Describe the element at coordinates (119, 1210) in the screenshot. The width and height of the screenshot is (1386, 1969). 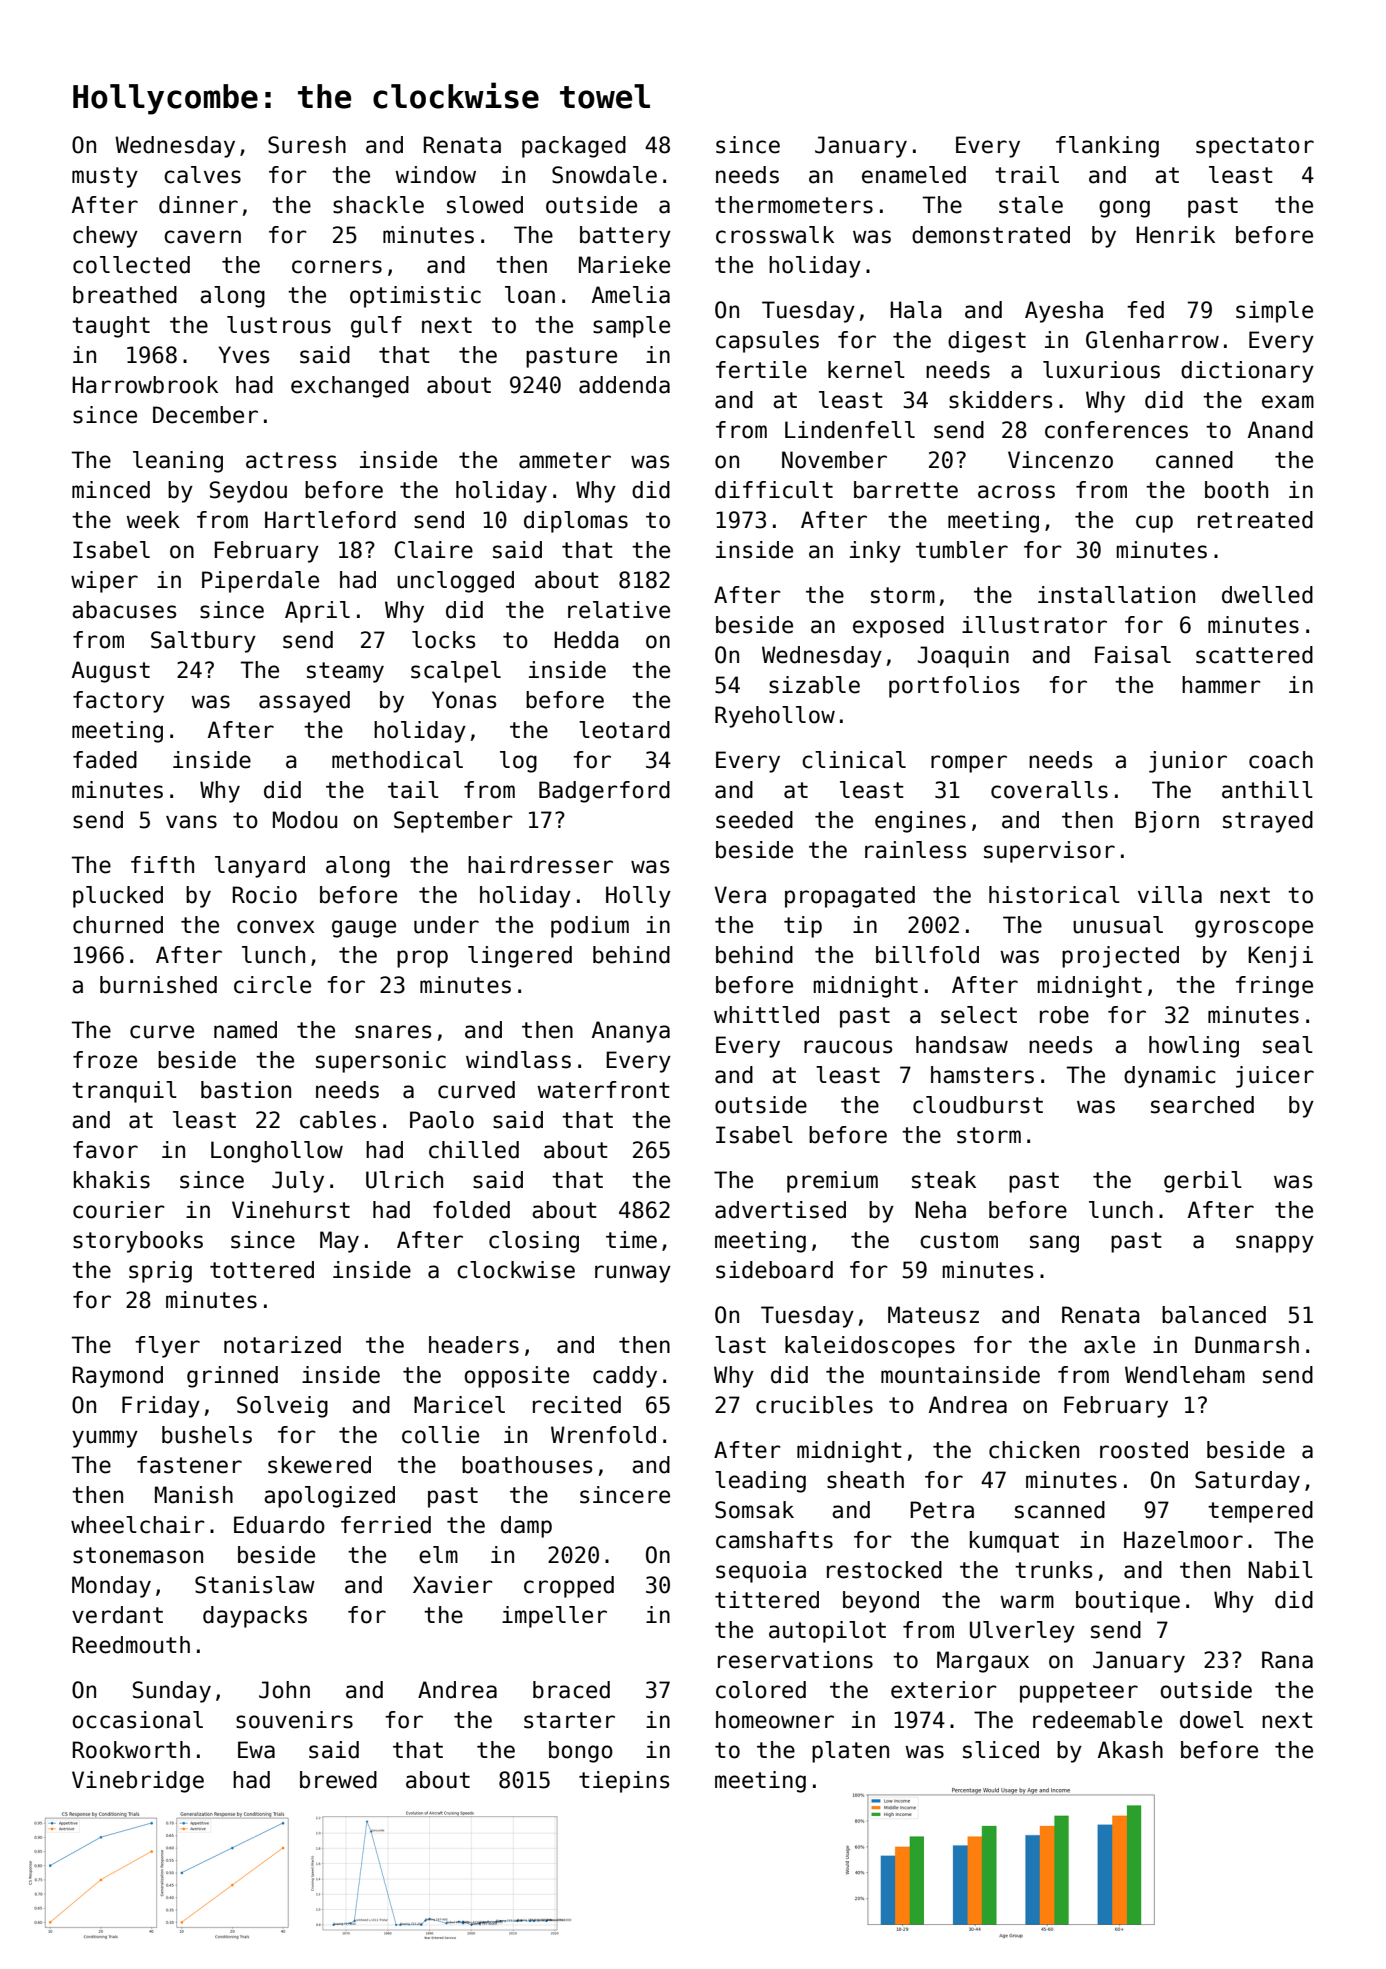
I see `courier` at that location.
